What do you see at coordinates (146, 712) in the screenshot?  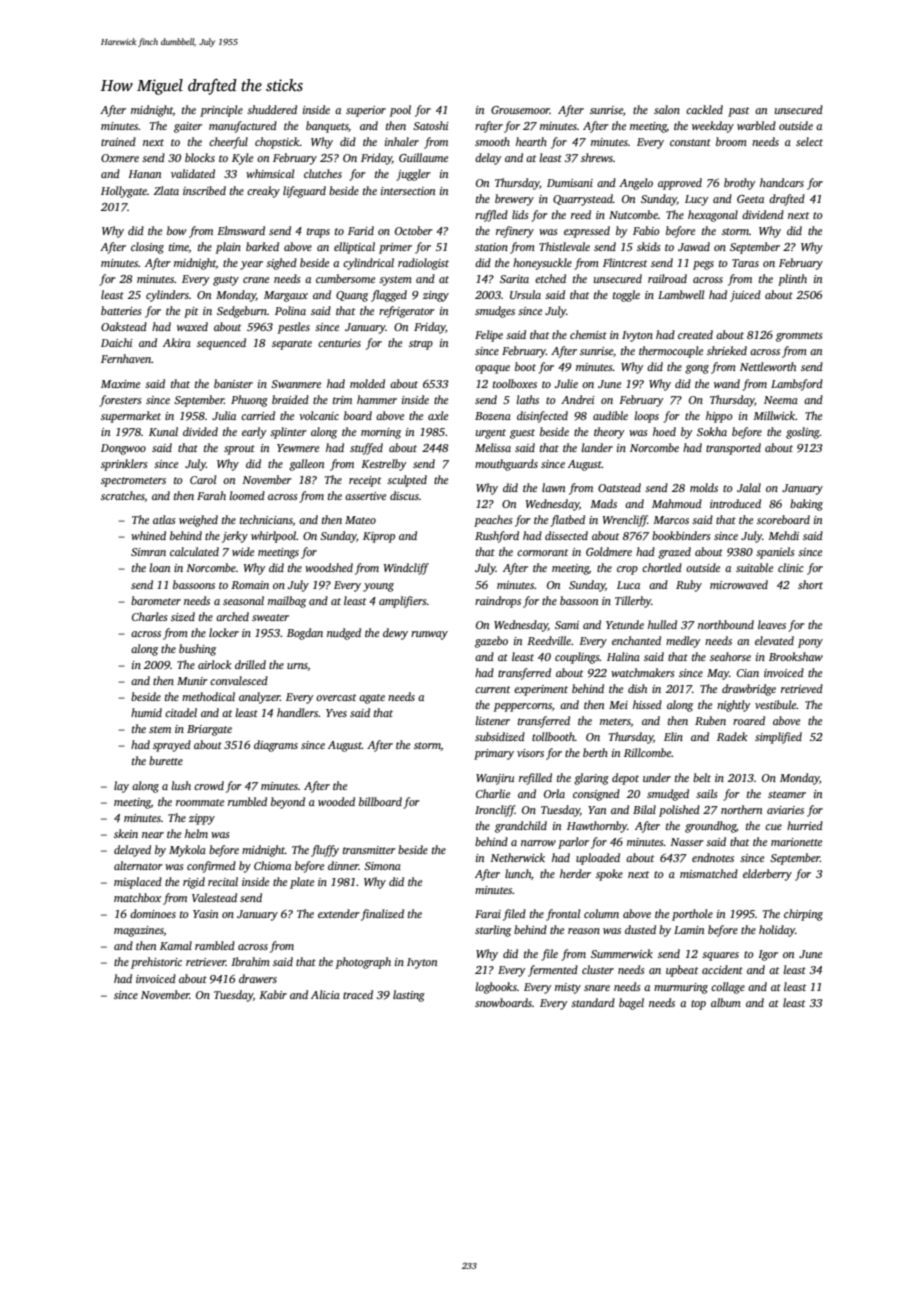 I see `humid` at bounding box center [146, 712].
